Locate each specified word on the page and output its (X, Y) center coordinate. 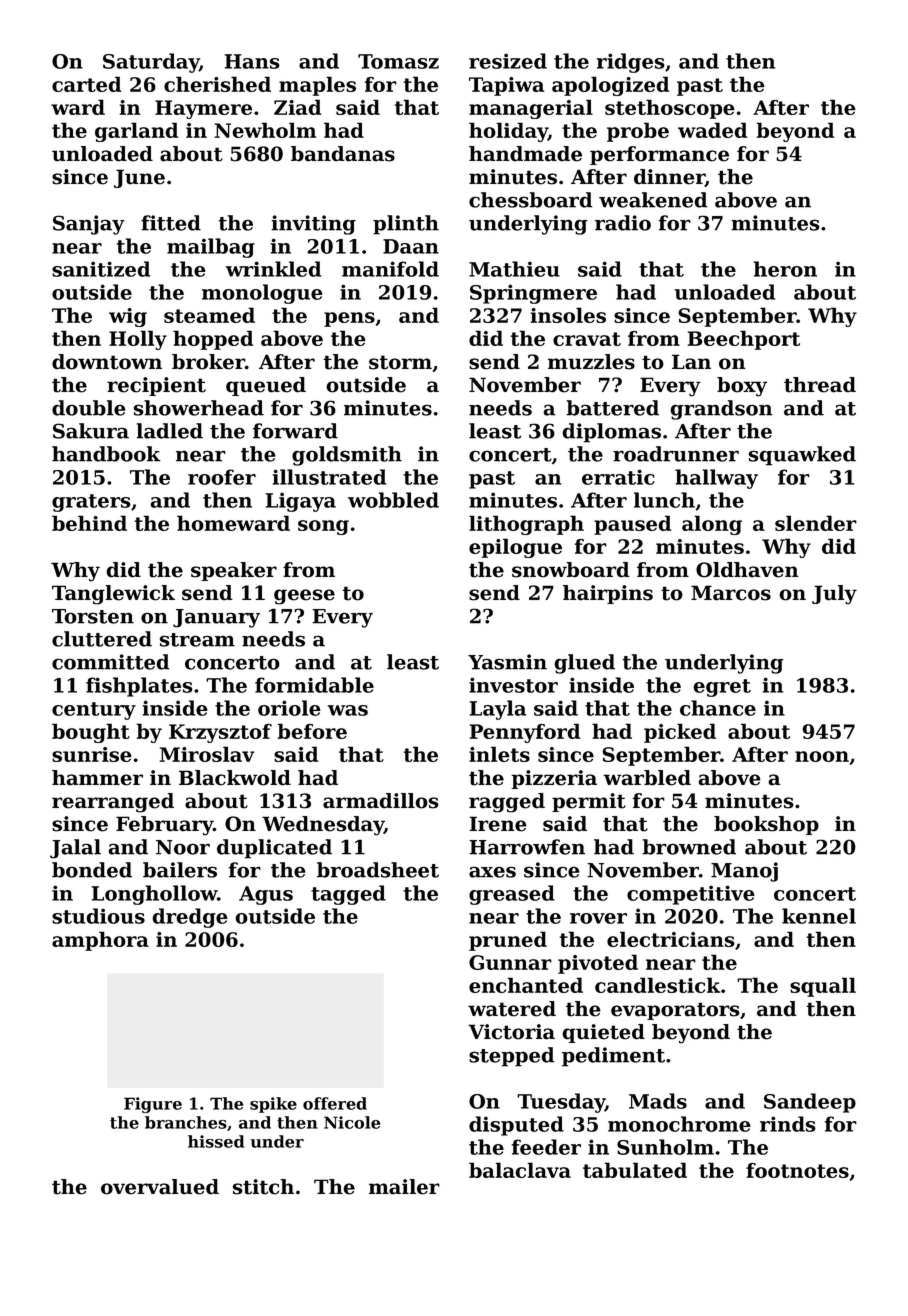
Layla (498, 710)
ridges (631, 63)
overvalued (160, 1187)
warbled (647, 778)
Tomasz (398, 61)
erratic (618, 477)
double (89, 408)
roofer (222, 477)
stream (197, 640)
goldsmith (347, 456)
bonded (92, 870)
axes (492, 872)
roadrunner (676, 454)
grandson (721, 410)
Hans (252, 61)
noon (822, 756)
